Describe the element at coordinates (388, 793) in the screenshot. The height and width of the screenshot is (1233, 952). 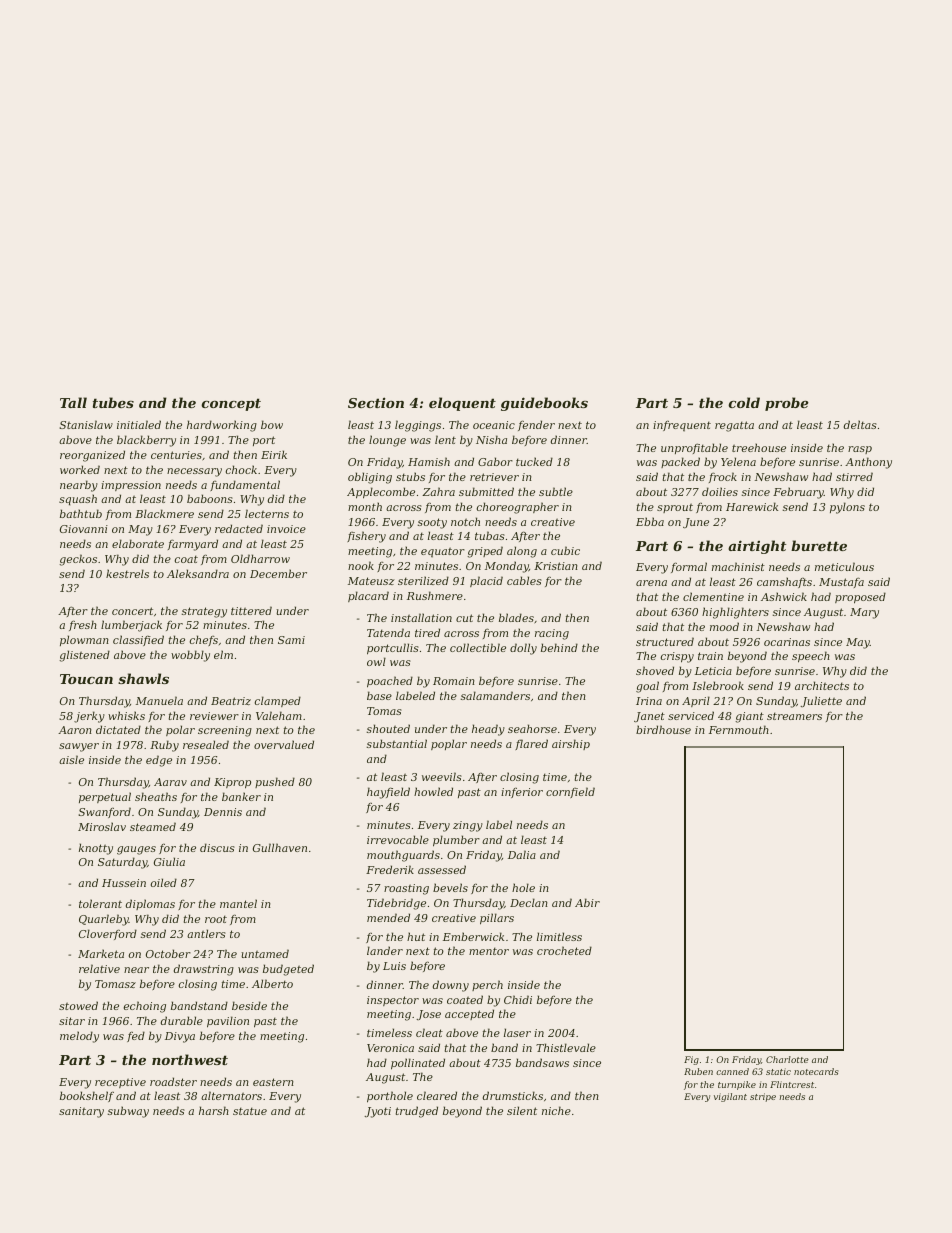
I see `hayfield` at that location.
